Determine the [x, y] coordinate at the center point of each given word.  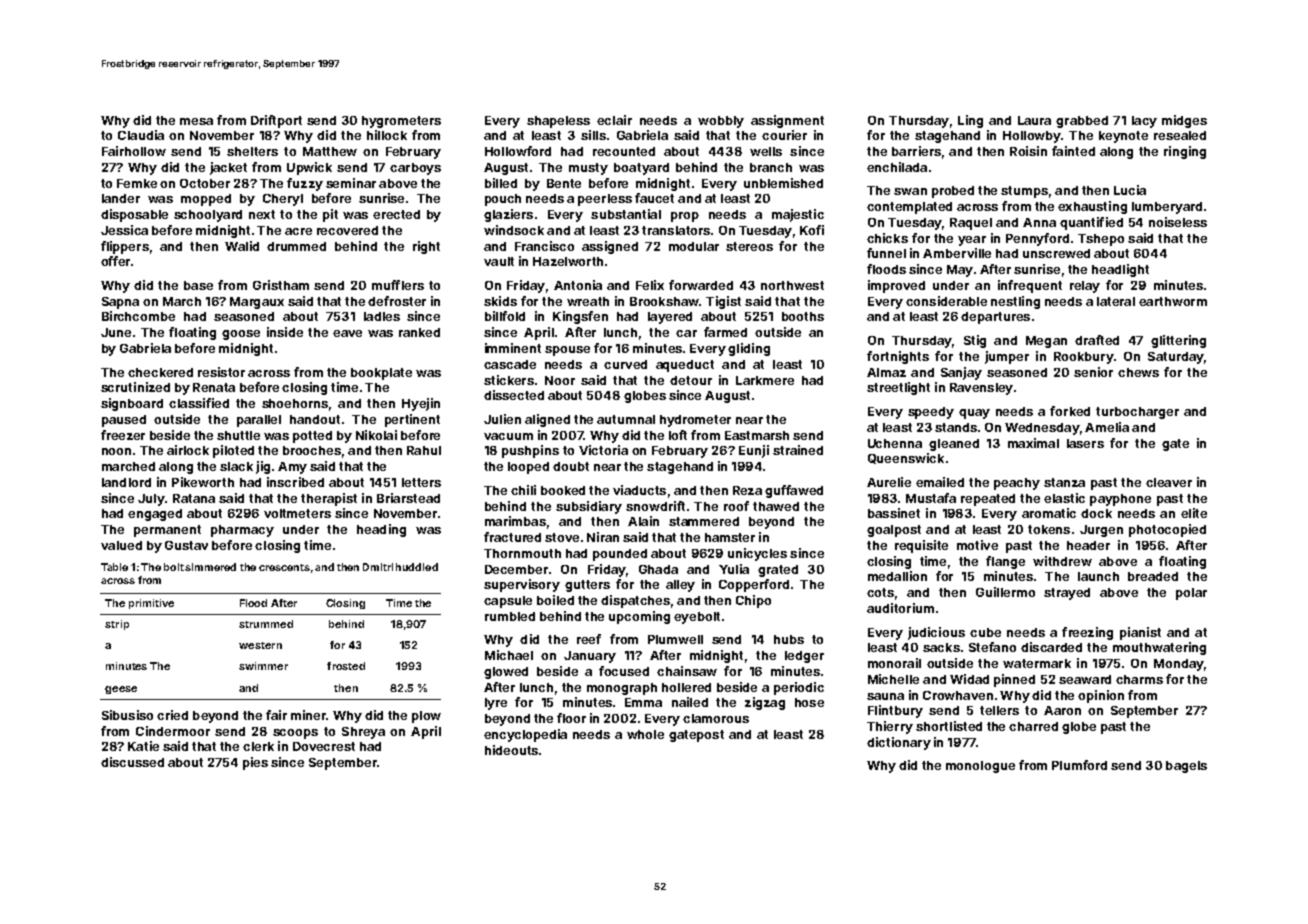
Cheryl [283, 200]
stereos [749, 246]
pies [255, 763]
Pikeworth [203, 482]
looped [528, 468]
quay [974, 414]
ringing [1185, 152]
